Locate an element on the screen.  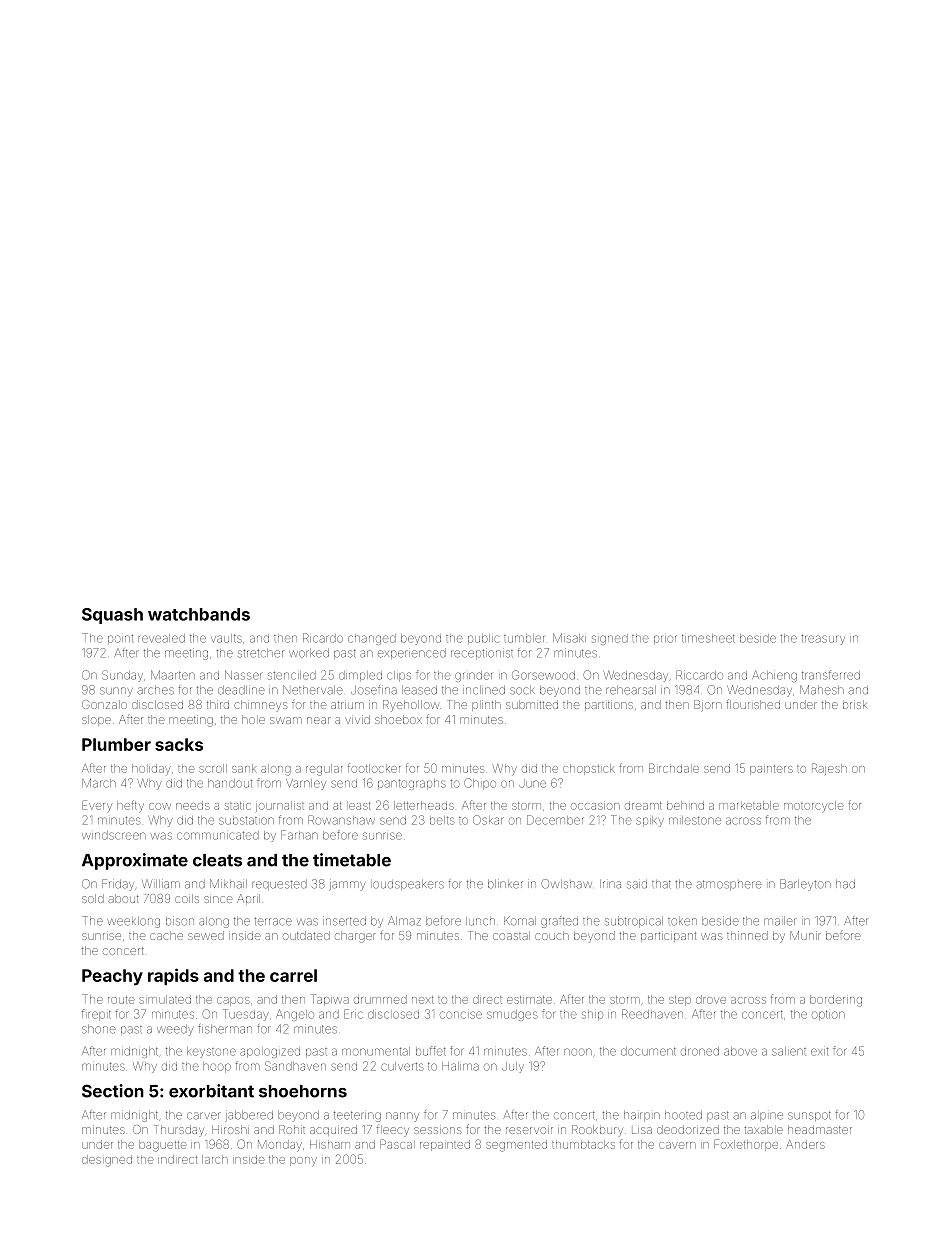
salient is located at coordinates (789, 1051).
